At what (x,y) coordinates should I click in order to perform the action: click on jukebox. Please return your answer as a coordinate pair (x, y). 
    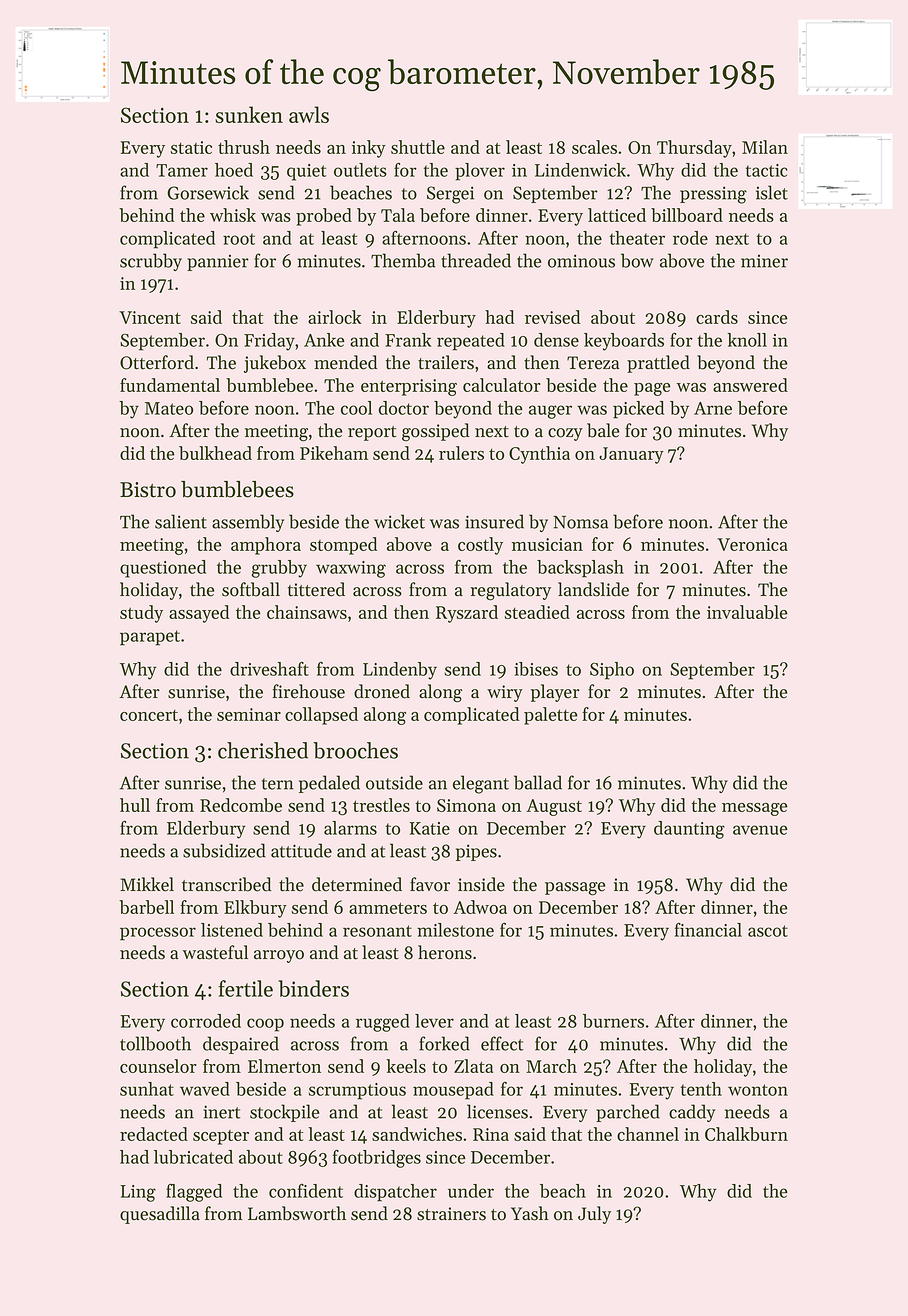
    Looking at the image, I should click on (275, 364).
